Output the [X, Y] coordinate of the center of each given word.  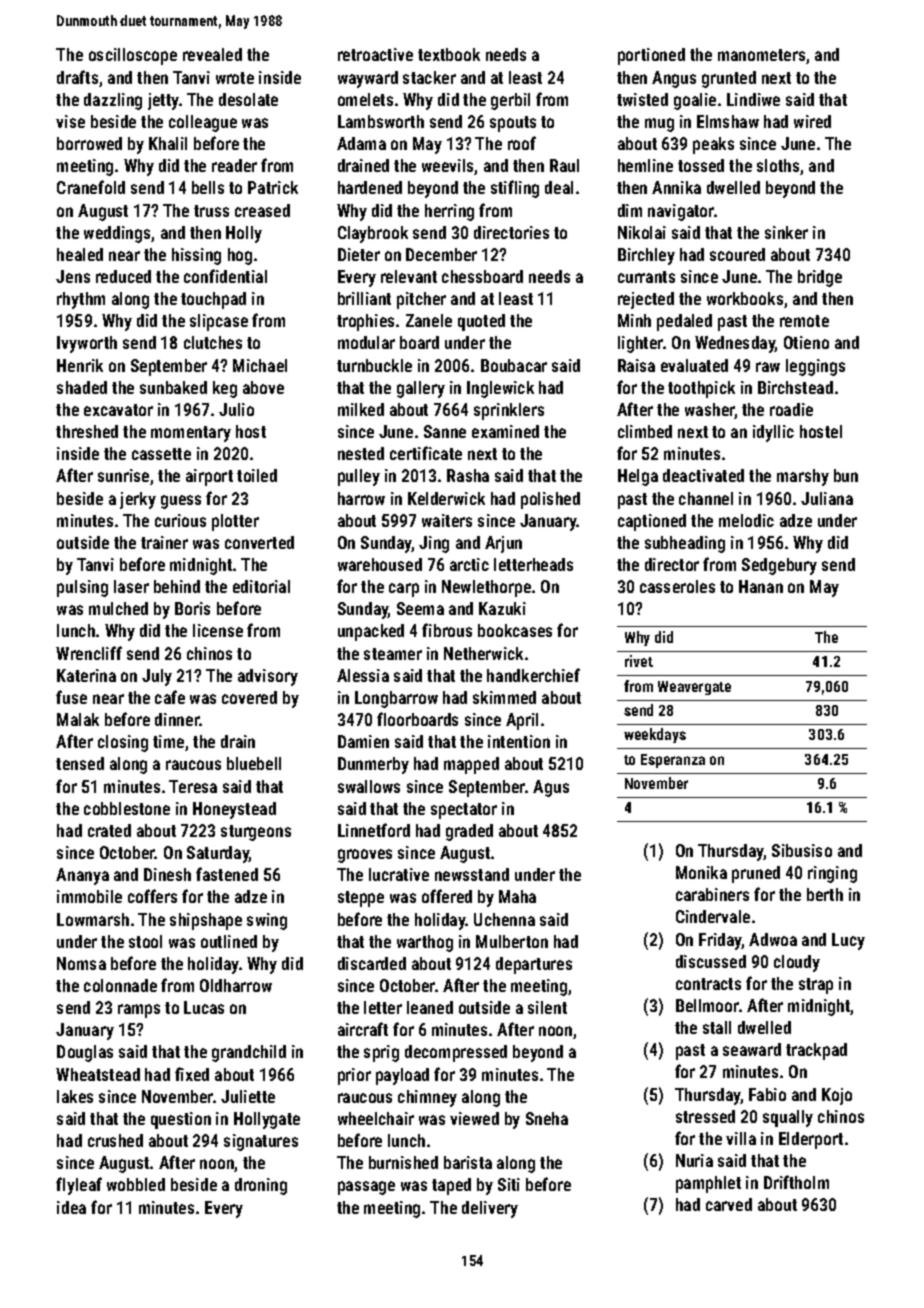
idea [71, 1207]
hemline [645, 165]
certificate [426, 453]
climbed [645, 431]
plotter [235, 522]
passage [366, 1188]
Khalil [168, 143]
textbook [449, 54]
